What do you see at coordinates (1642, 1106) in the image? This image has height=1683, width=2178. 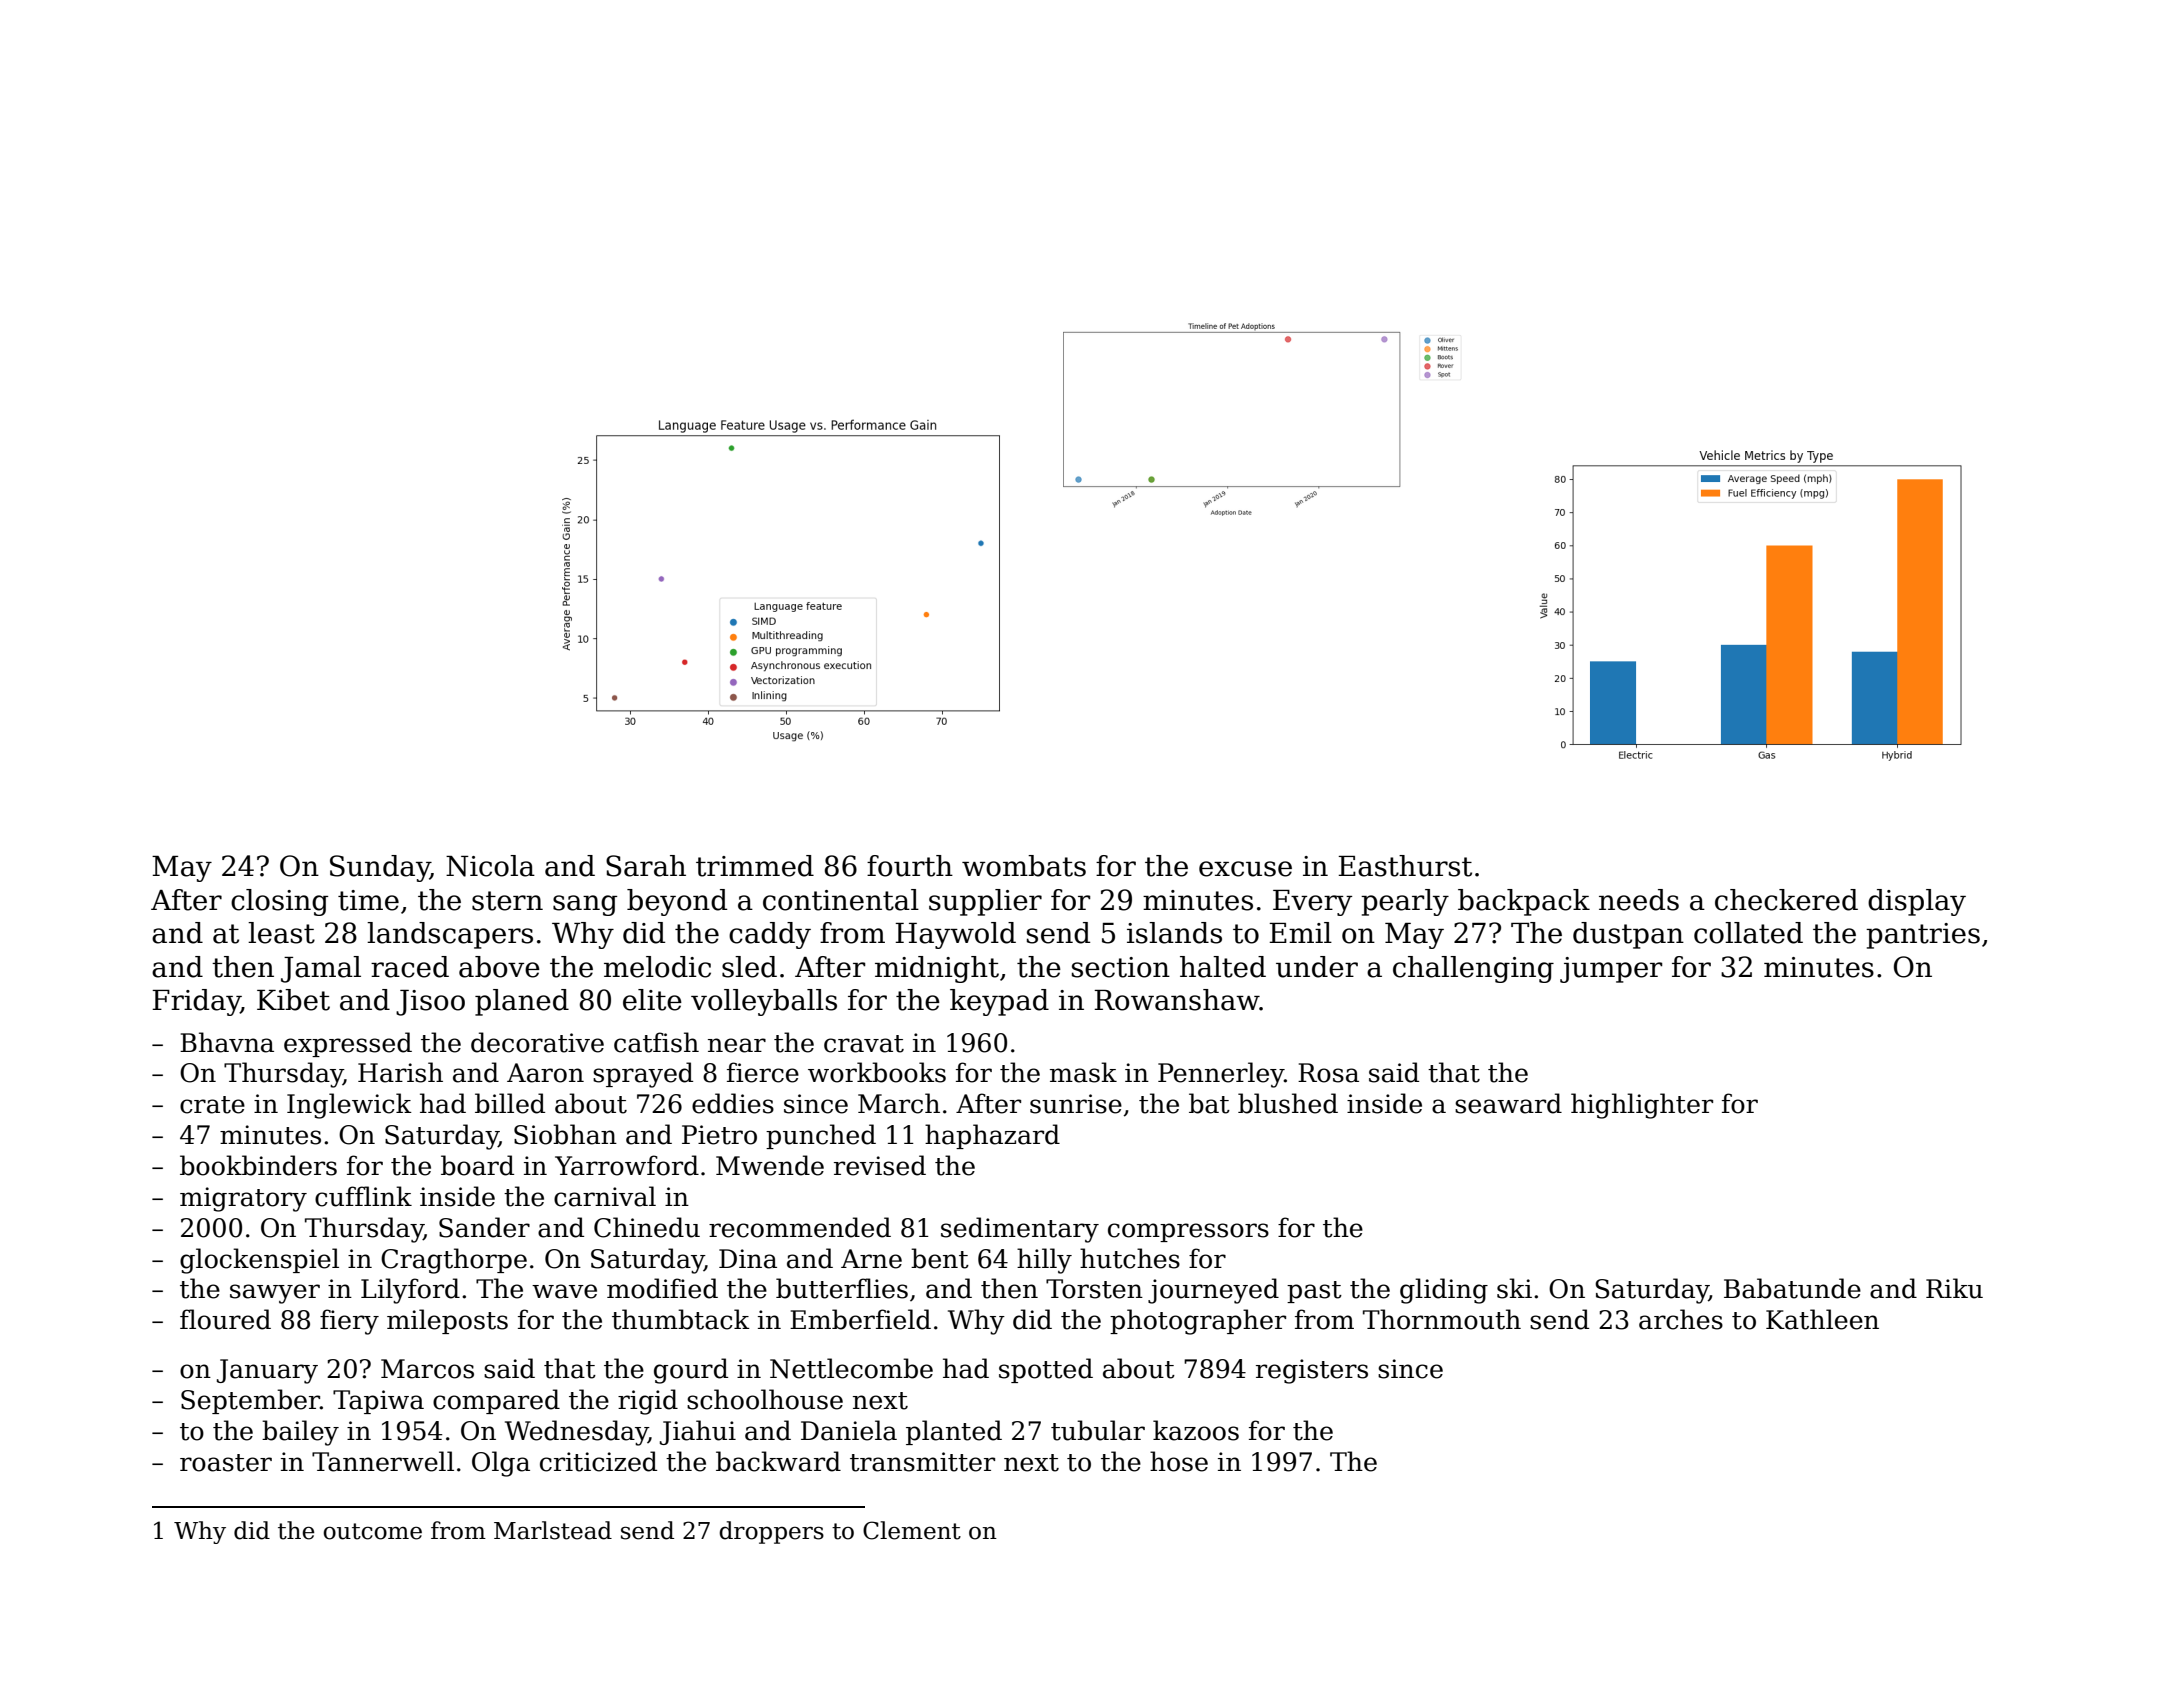 I see `highlighter` at bounding box center [1642, 1106].
